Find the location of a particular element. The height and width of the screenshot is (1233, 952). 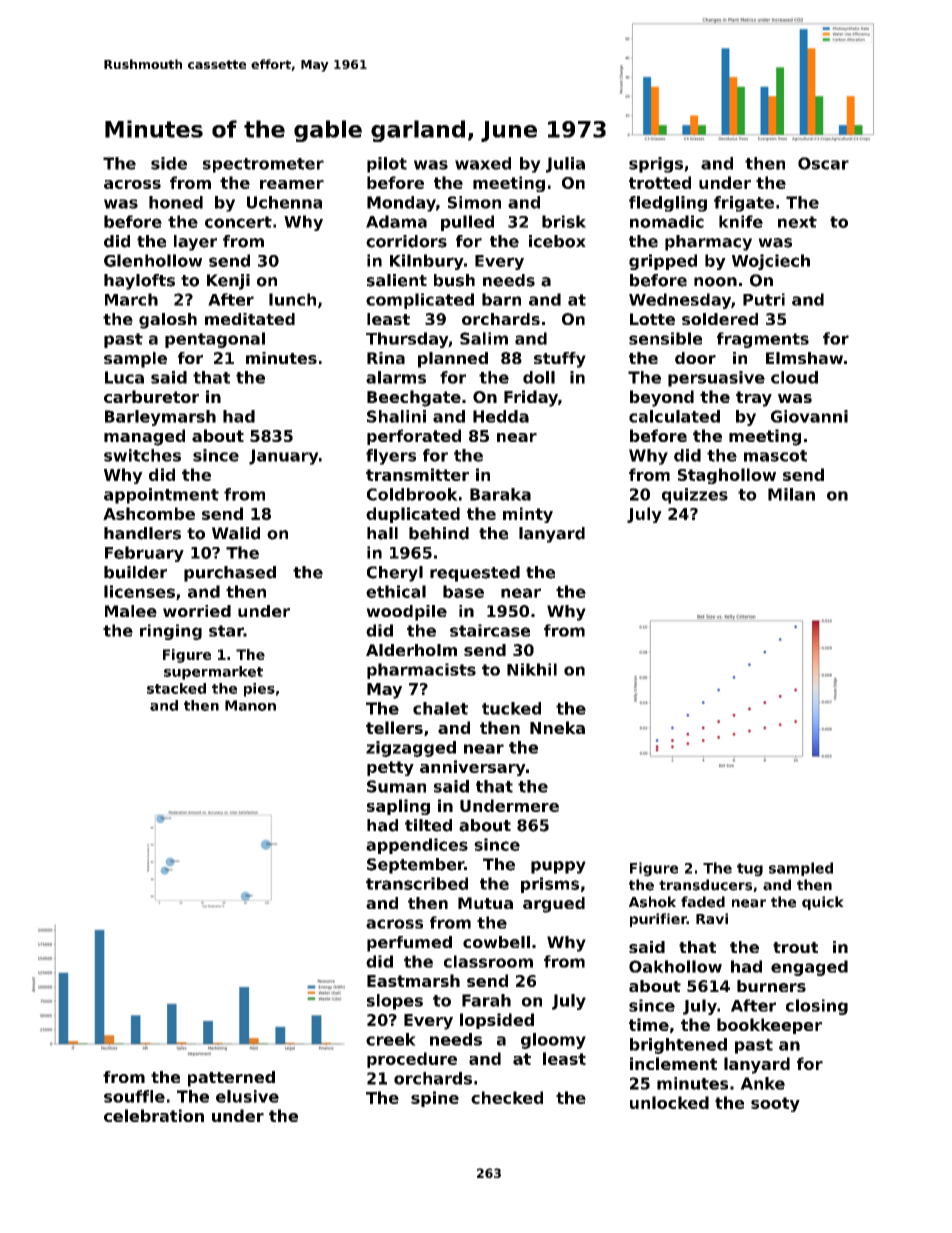

checked is located at coordinates (507, 1097).
